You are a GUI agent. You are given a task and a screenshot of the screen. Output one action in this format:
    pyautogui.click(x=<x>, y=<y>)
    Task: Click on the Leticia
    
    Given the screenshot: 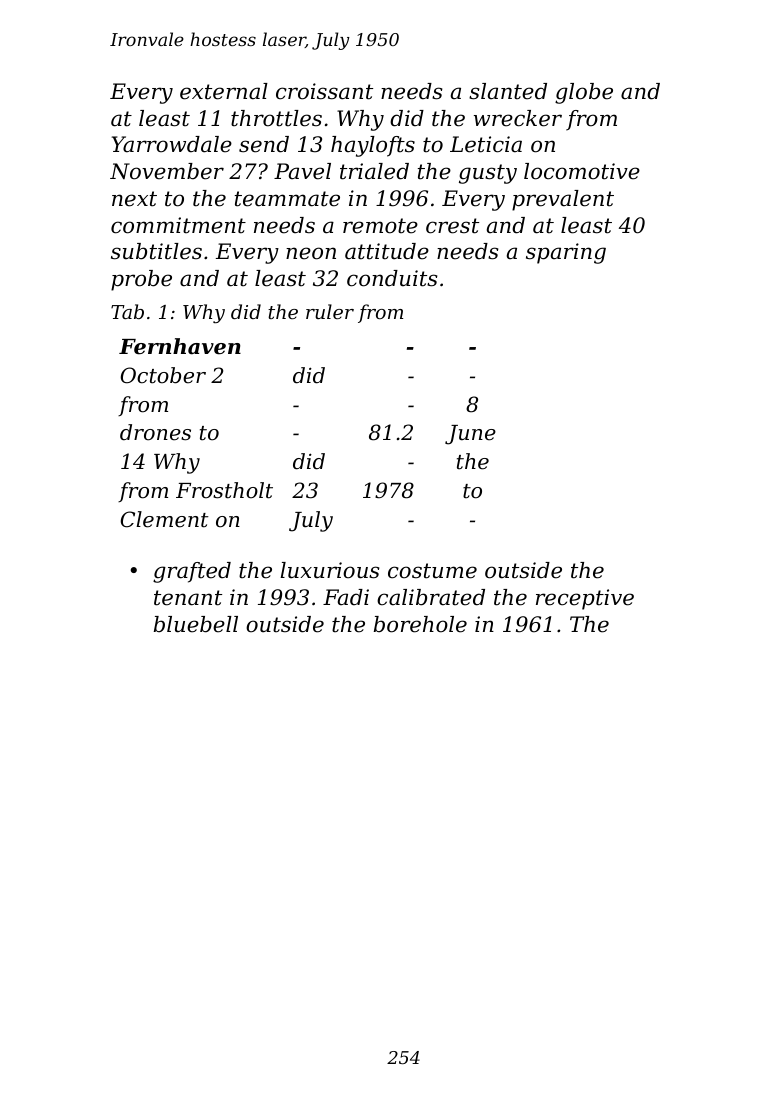 What is the action you would take?
    pyautogui.click(x=486, y=144)
